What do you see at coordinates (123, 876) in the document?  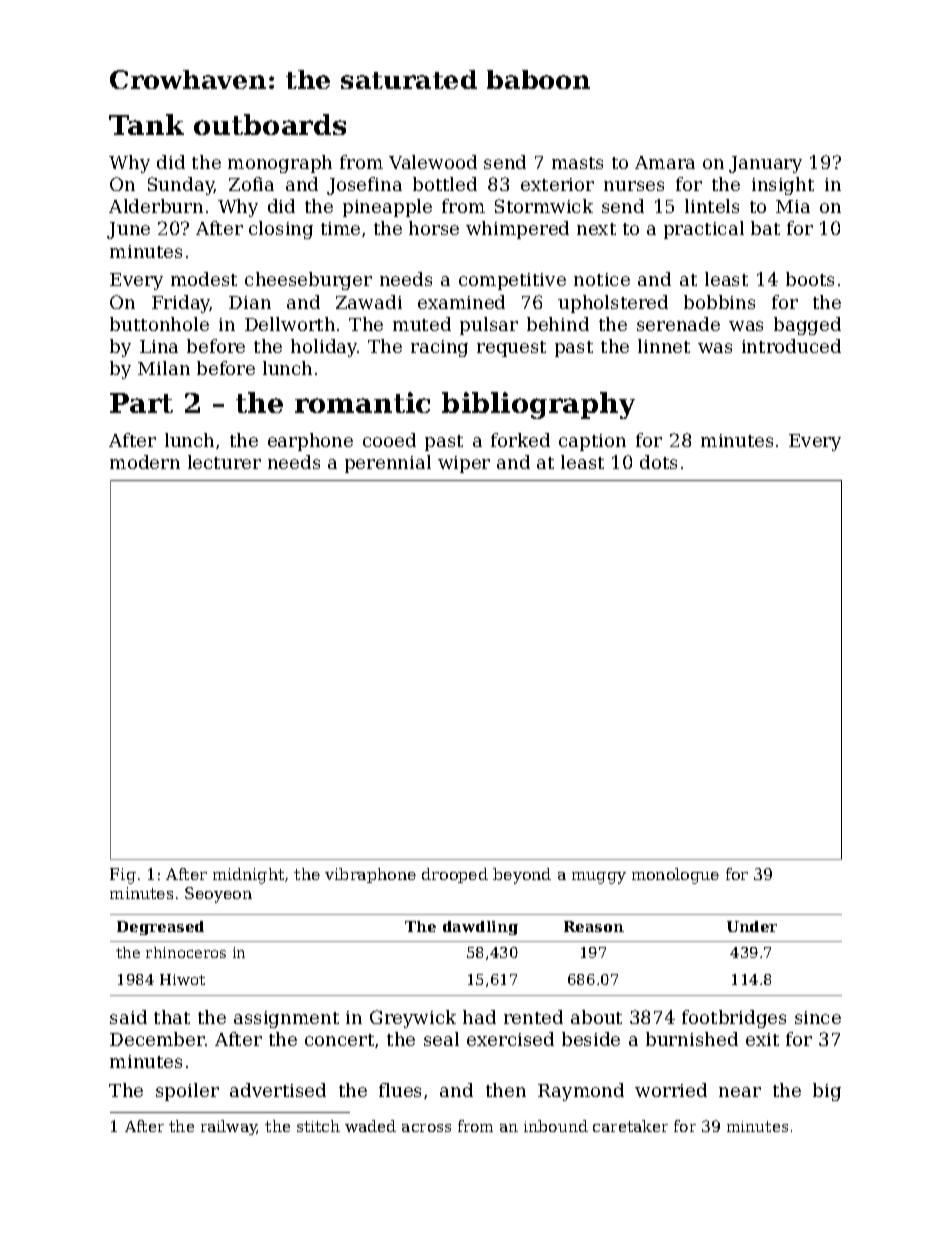 I see `Fig` at bounding box center [123, 876].
